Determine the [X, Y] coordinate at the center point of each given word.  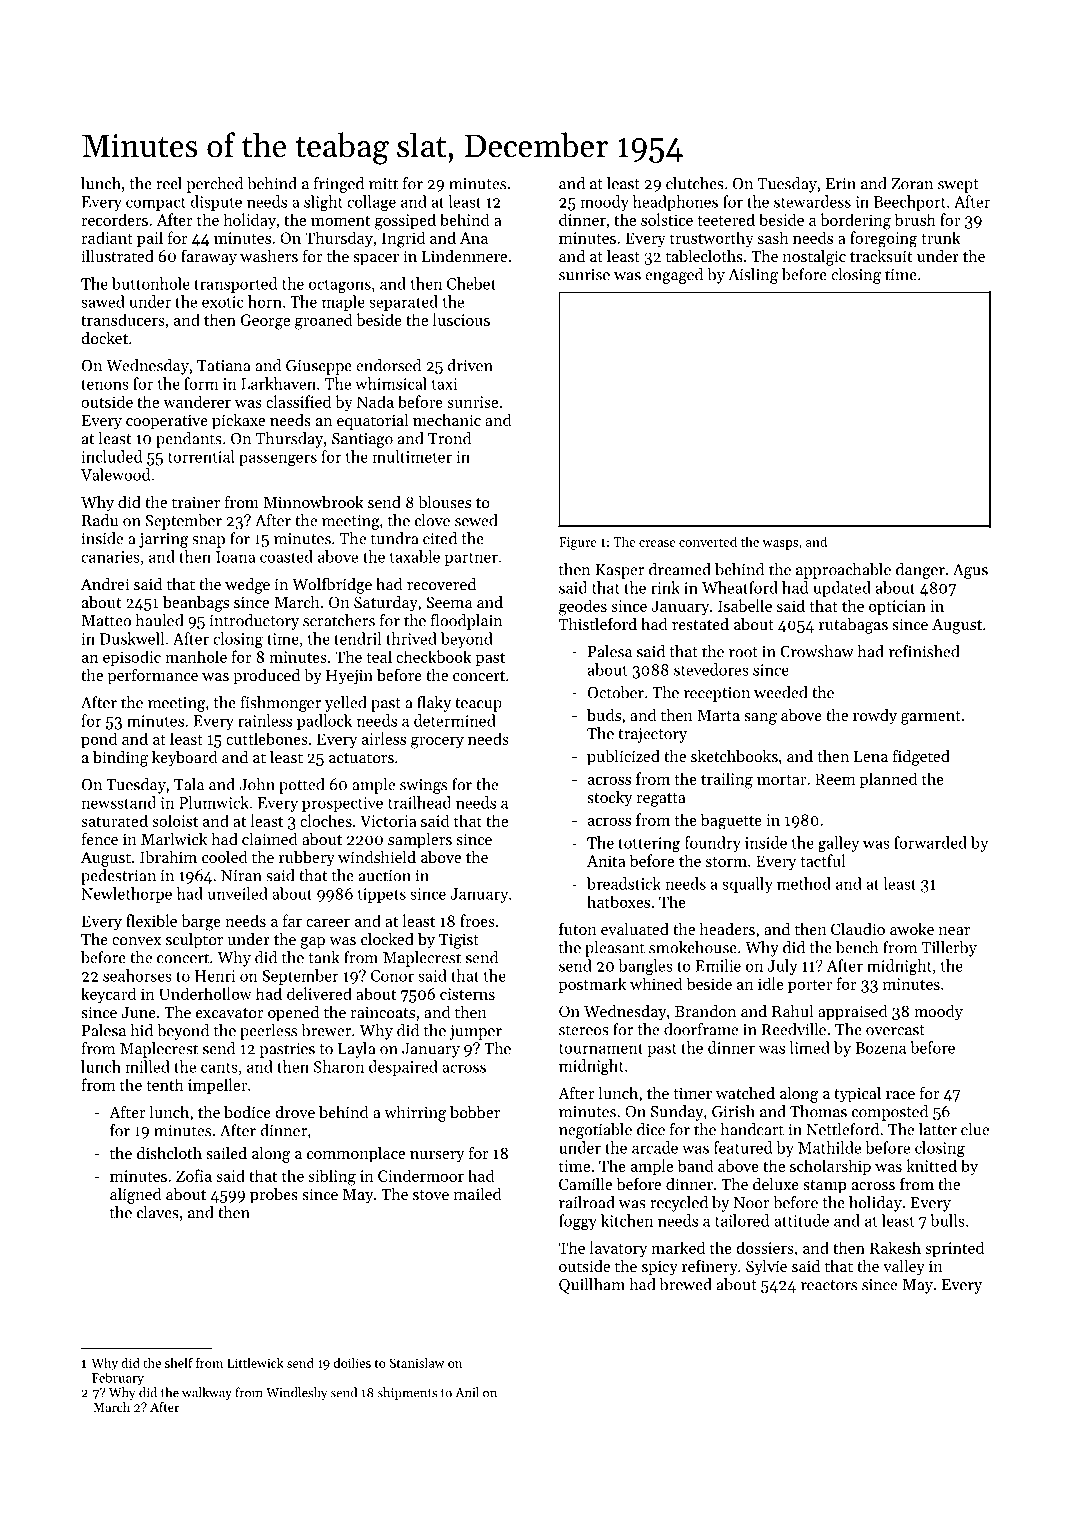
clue [975, 1129]
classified [298, 401]
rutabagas [853, 626]
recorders [114, 219]
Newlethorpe [126, 895]
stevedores [711, 669]
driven [470, 365]
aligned [136, 1196]
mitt [383, 184]
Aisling [753, 276]
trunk [941, 237]
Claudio [858, 929]
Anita [606, 861]
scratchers [339, 620]
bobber [475, 1112]
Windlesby [297, 1393]
